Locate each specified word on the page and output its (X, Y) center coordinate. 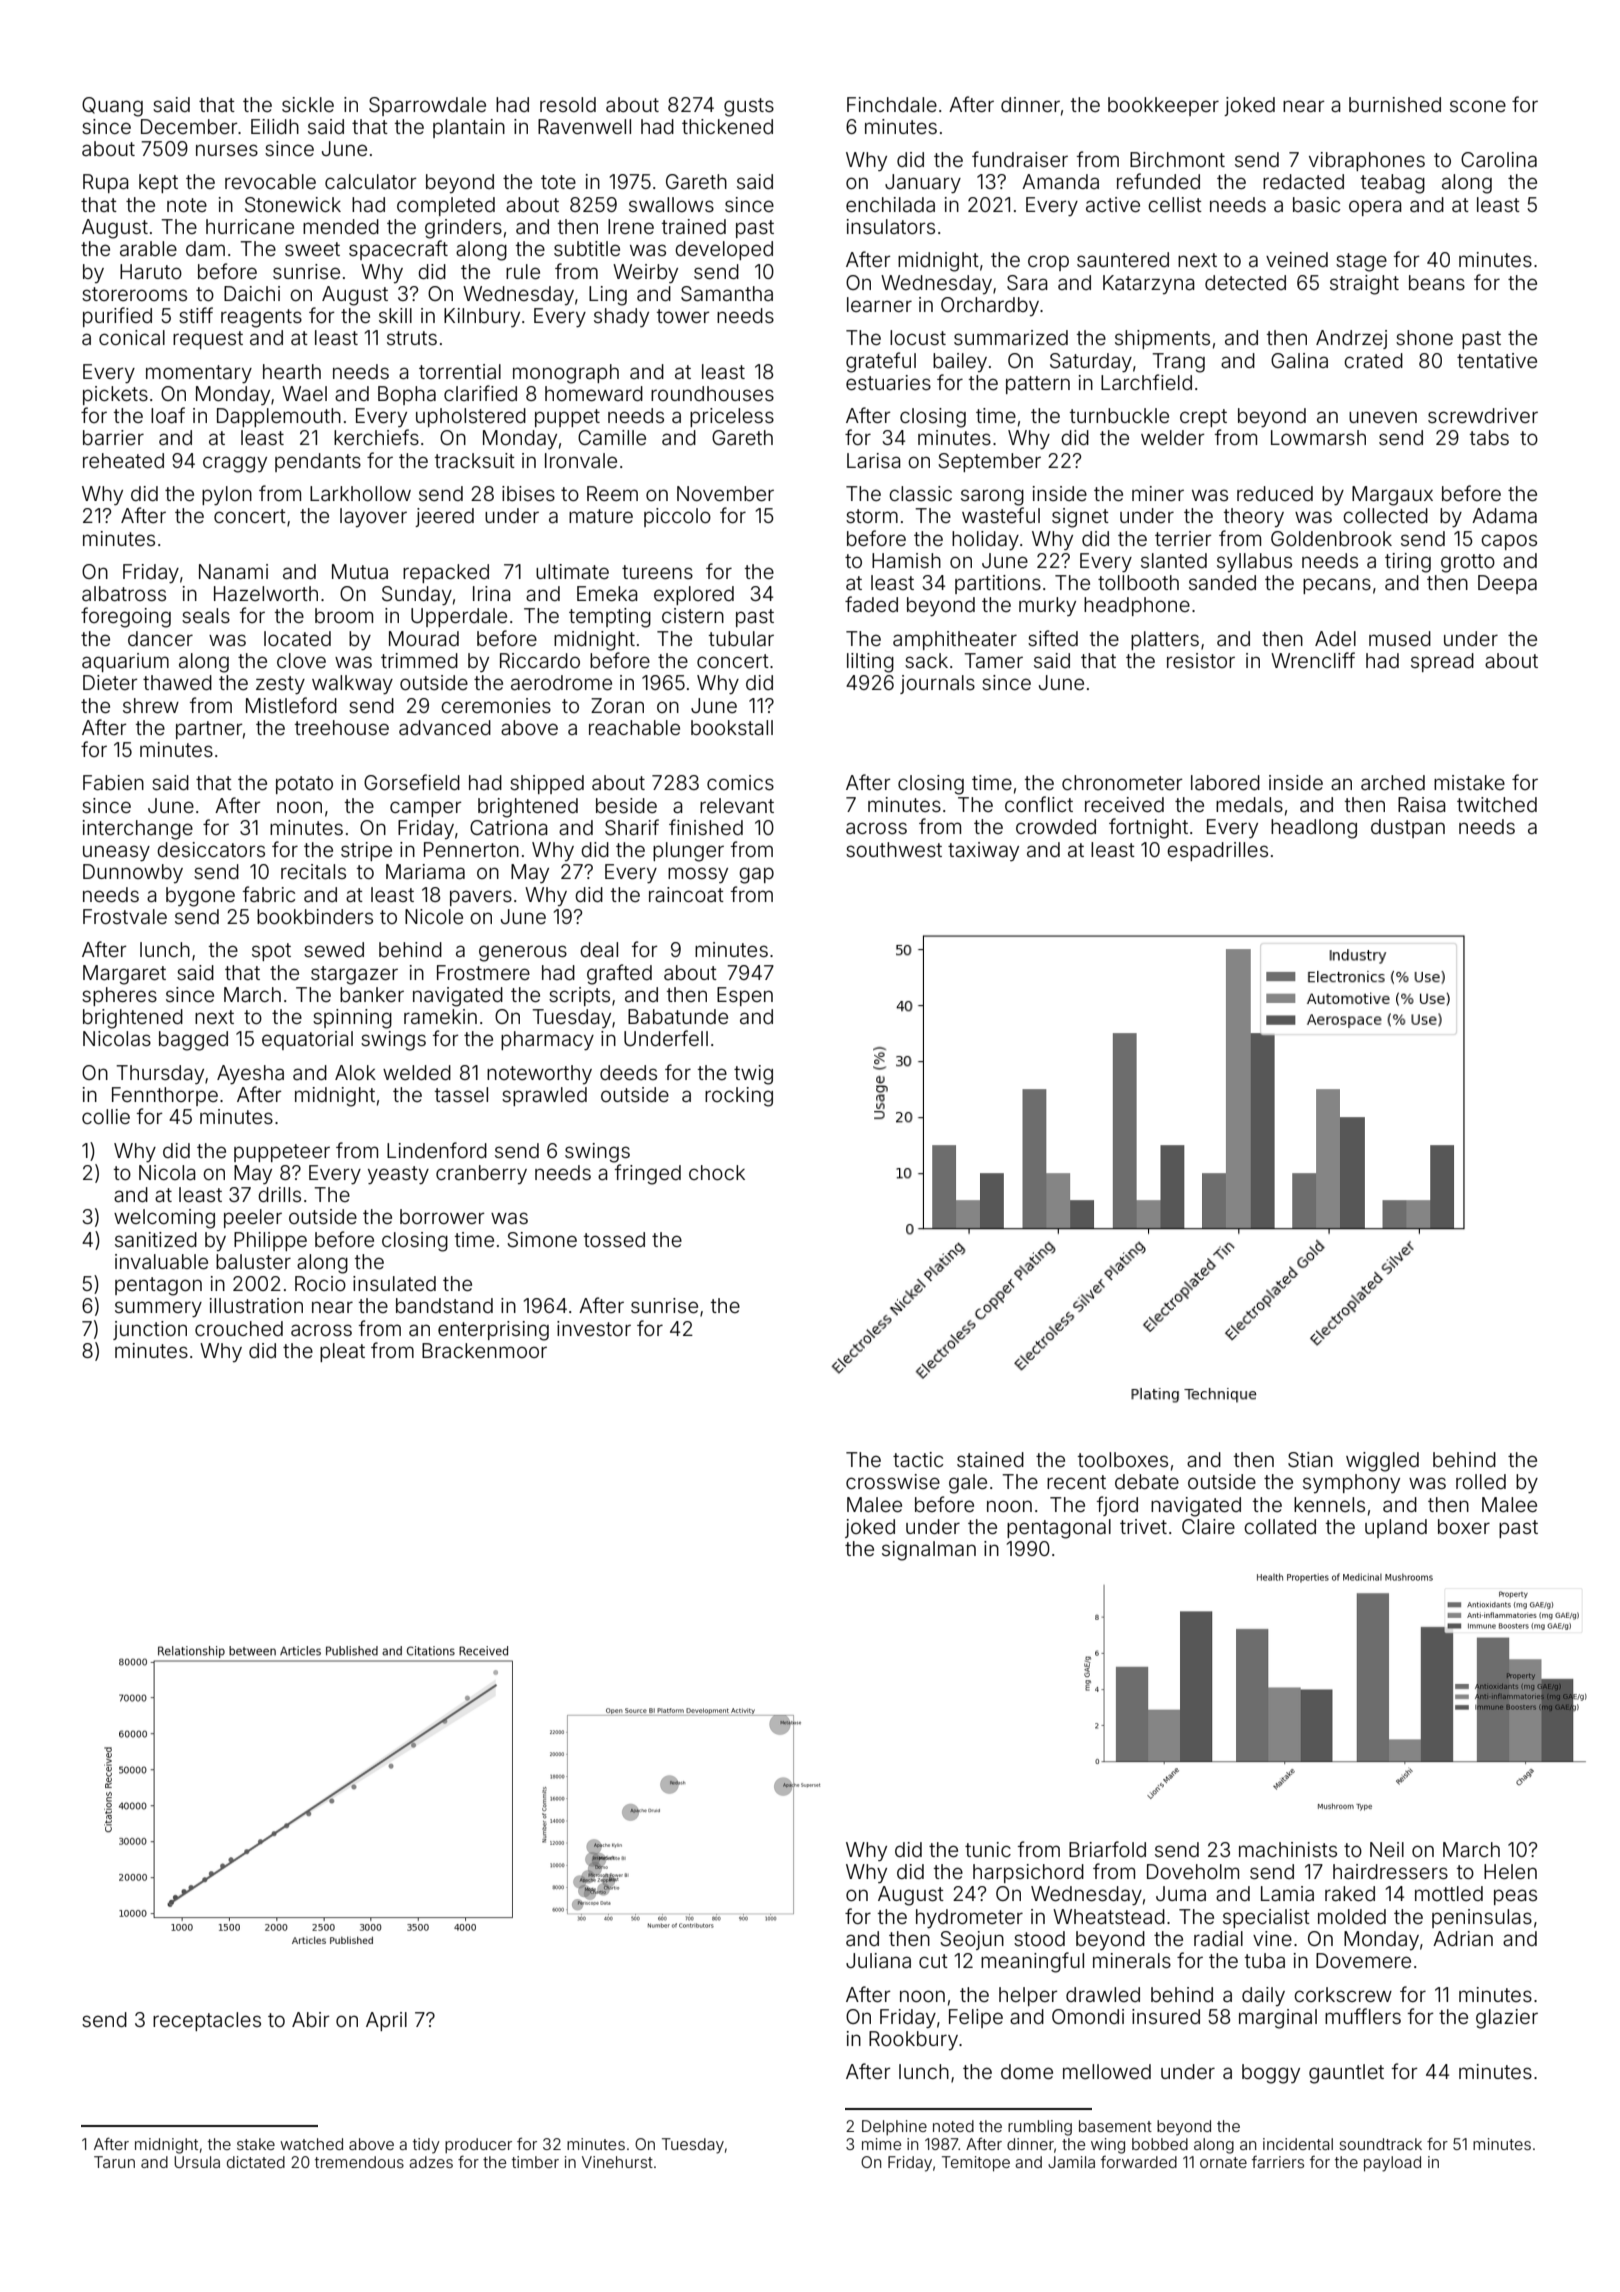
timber (535, 2162)
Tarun (114, 2162)
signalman (929, 1551)
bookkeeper (1163, 106)
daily (1263, 1996)
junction (150, 1330)
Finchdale (892, 104)
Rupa (106, 183)
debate (1147, 1481)
